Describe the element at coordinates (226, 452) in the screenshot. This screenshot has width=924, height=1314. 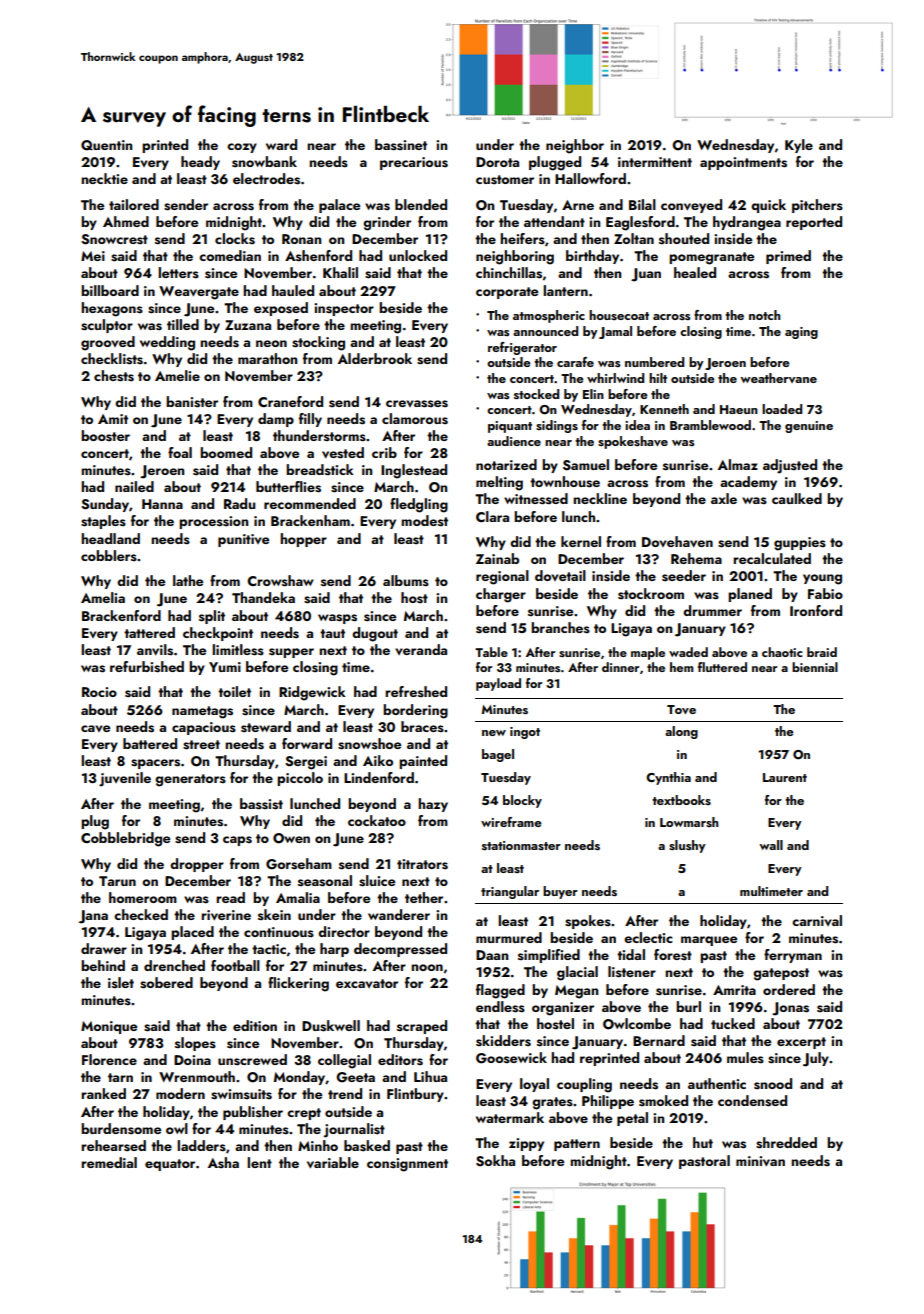
I see `boomed` at that location.
